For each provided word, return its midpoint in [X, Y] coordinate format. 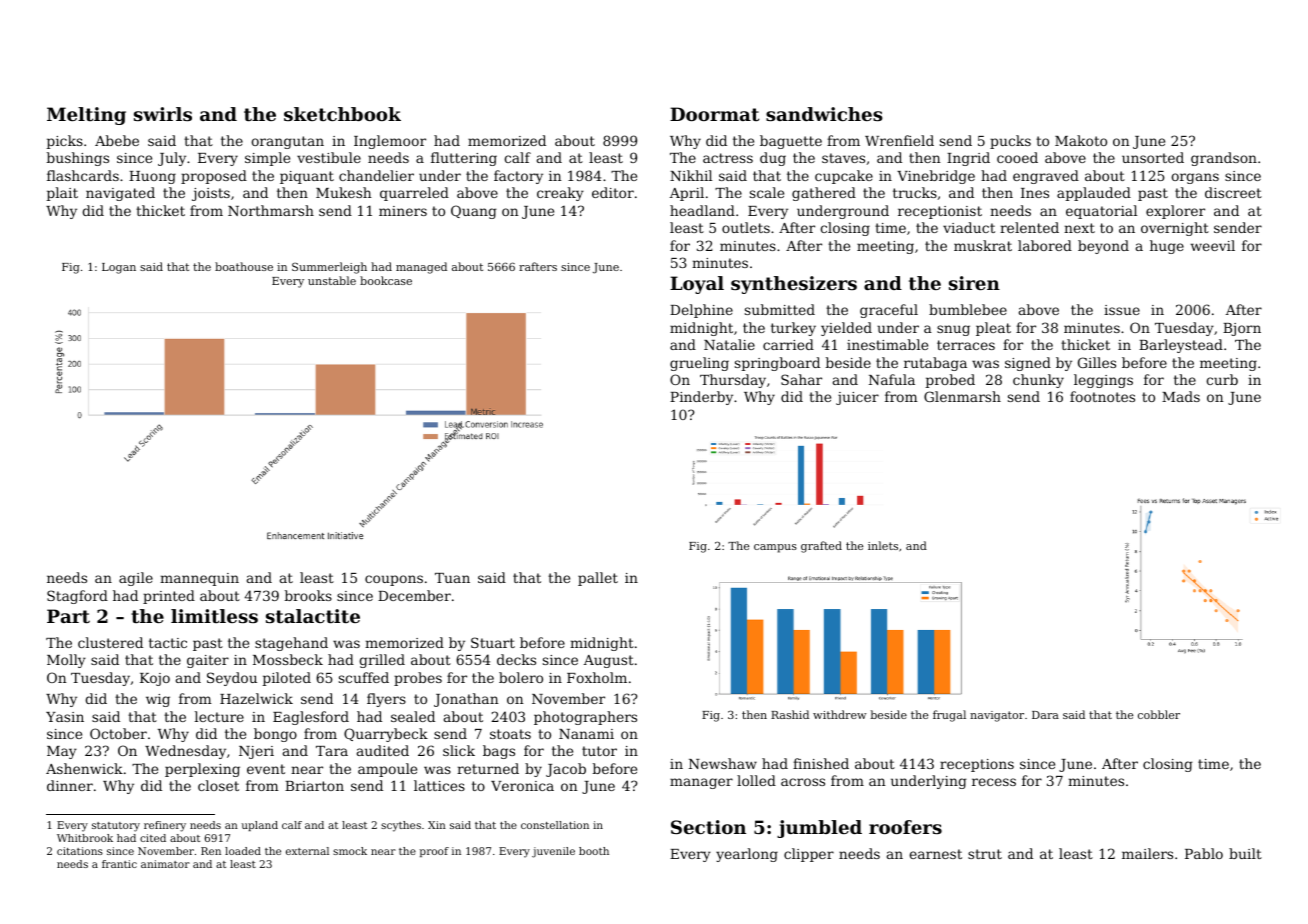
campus [775, 548]
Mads [1181, 396]
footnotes [1102, 396]
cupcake [844, 177]
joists [211, 194]
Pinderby [701, 398]
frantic [119, 864]
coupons [394, 580]
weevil [1212, 245]
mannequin [199, 579]
